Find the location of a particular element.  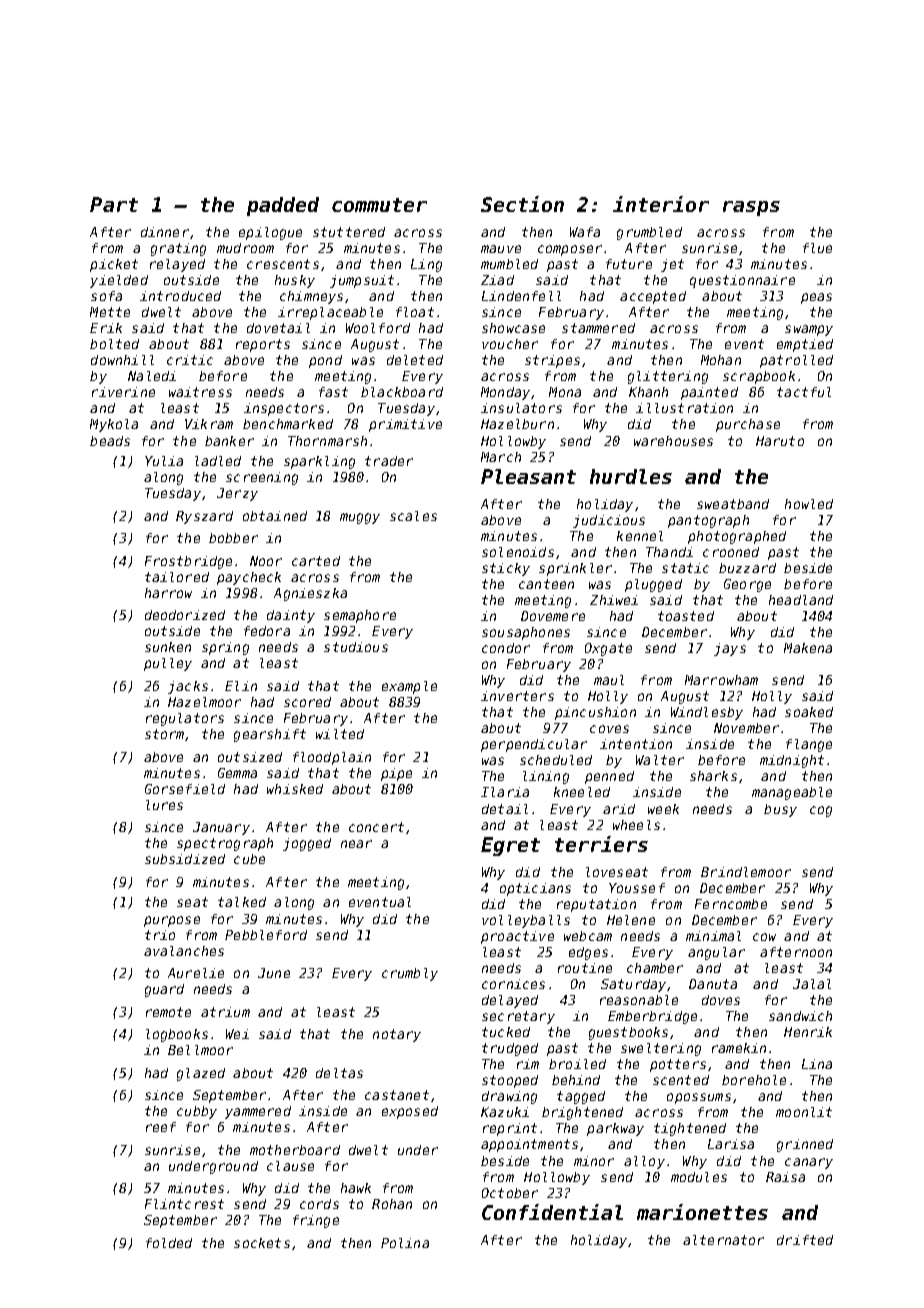

sousaphones is located at coordinates (526, 633).
